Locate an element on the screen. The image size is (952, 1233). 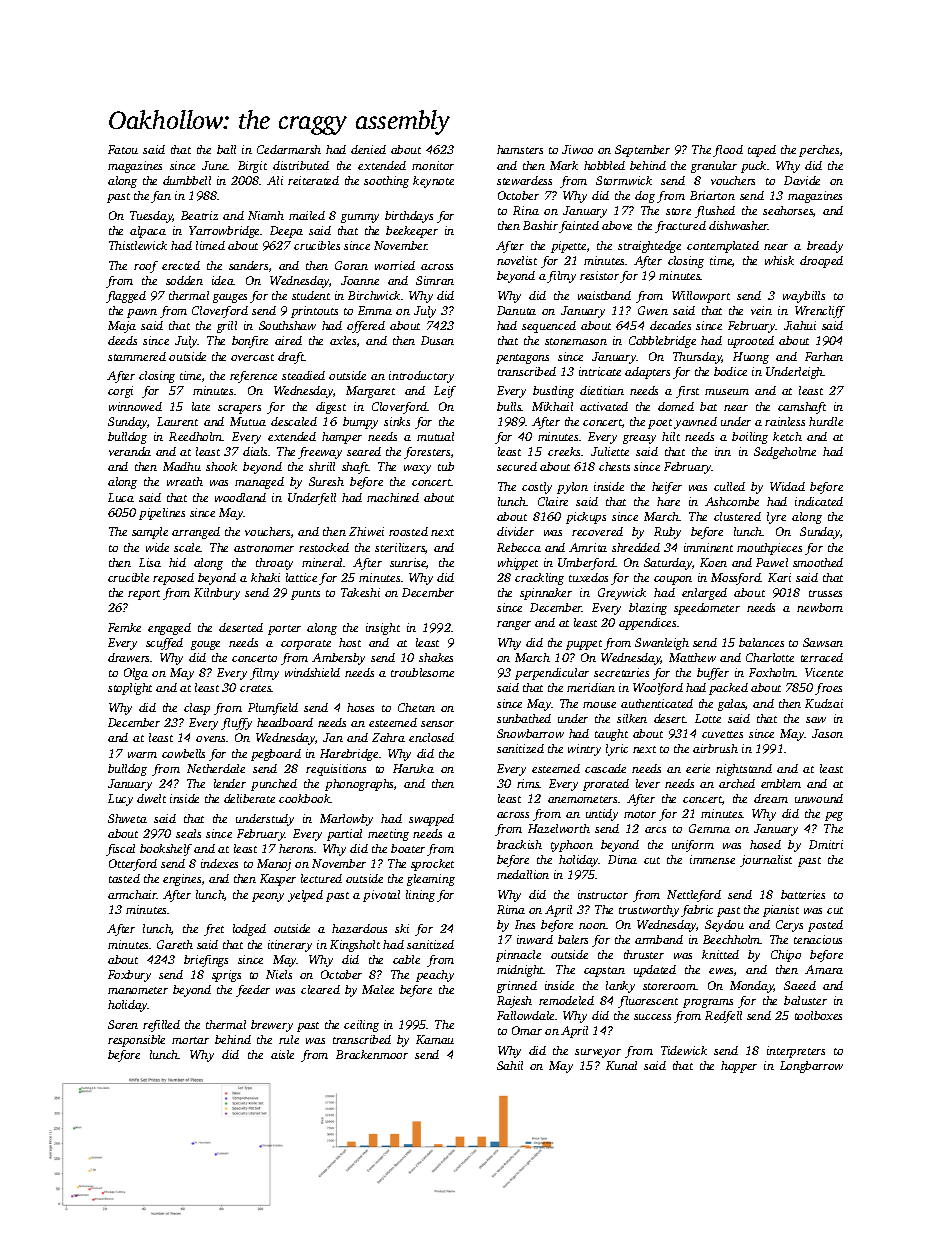
fluffy is located at coordinates (236, 724).
